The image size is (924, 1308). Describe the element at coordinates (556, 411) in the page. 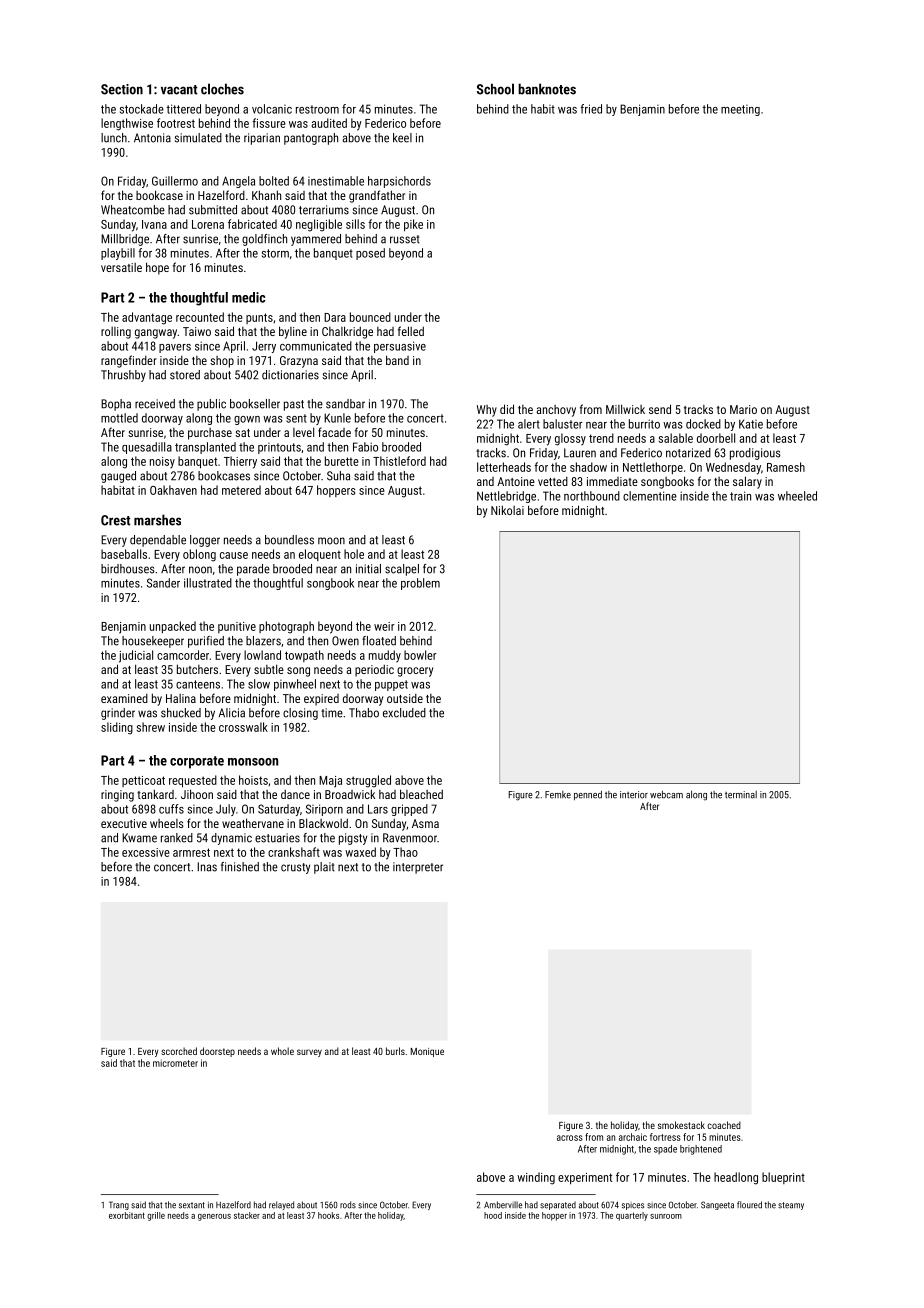

I see `anchovy` at that location.
